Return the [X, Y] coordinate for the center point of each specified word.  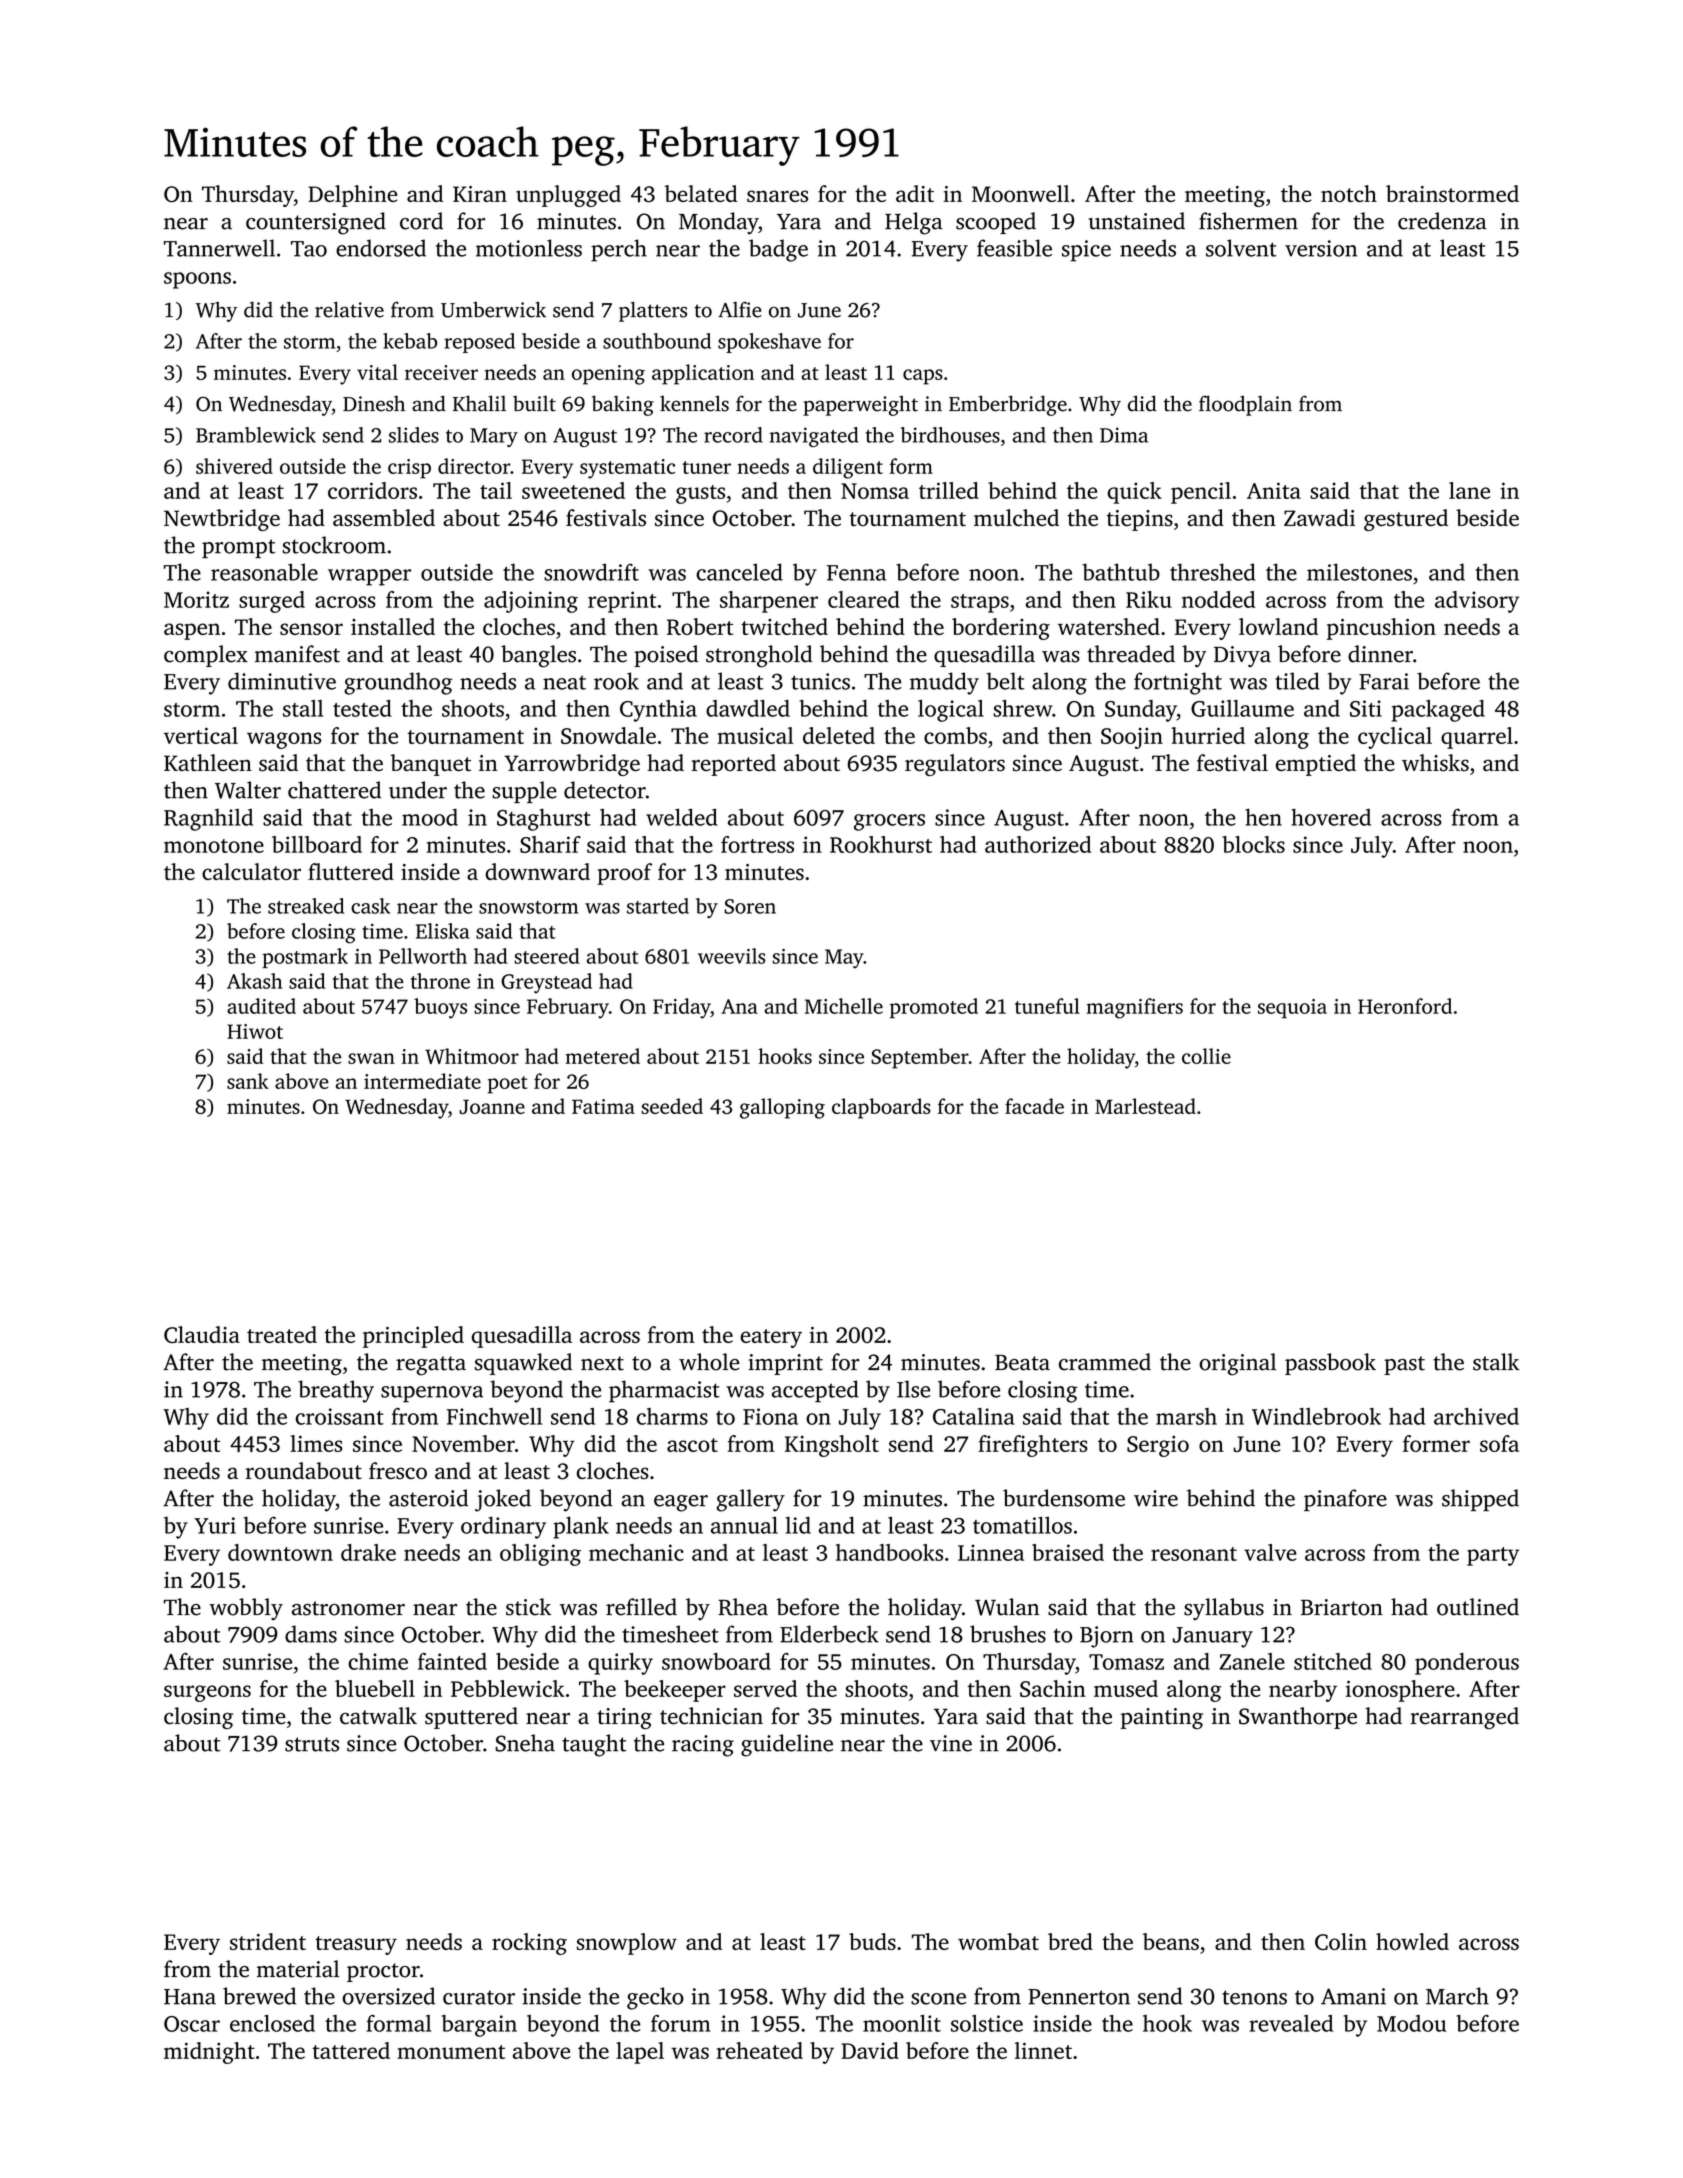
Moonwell [1021, 193]
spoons [197, 280]
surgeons [207, 1693]
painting [1162, 1718]
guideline [787, 1745]
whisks [1435, 763]
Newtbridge [222, 520]
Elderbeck [829, 1634]
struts [312, 1744]
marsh [1186, 1416]
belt [1006, 681]
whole [709, 1362]
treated [282, 1334]
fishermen [1248, 221]
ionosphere [1400, 1691]
